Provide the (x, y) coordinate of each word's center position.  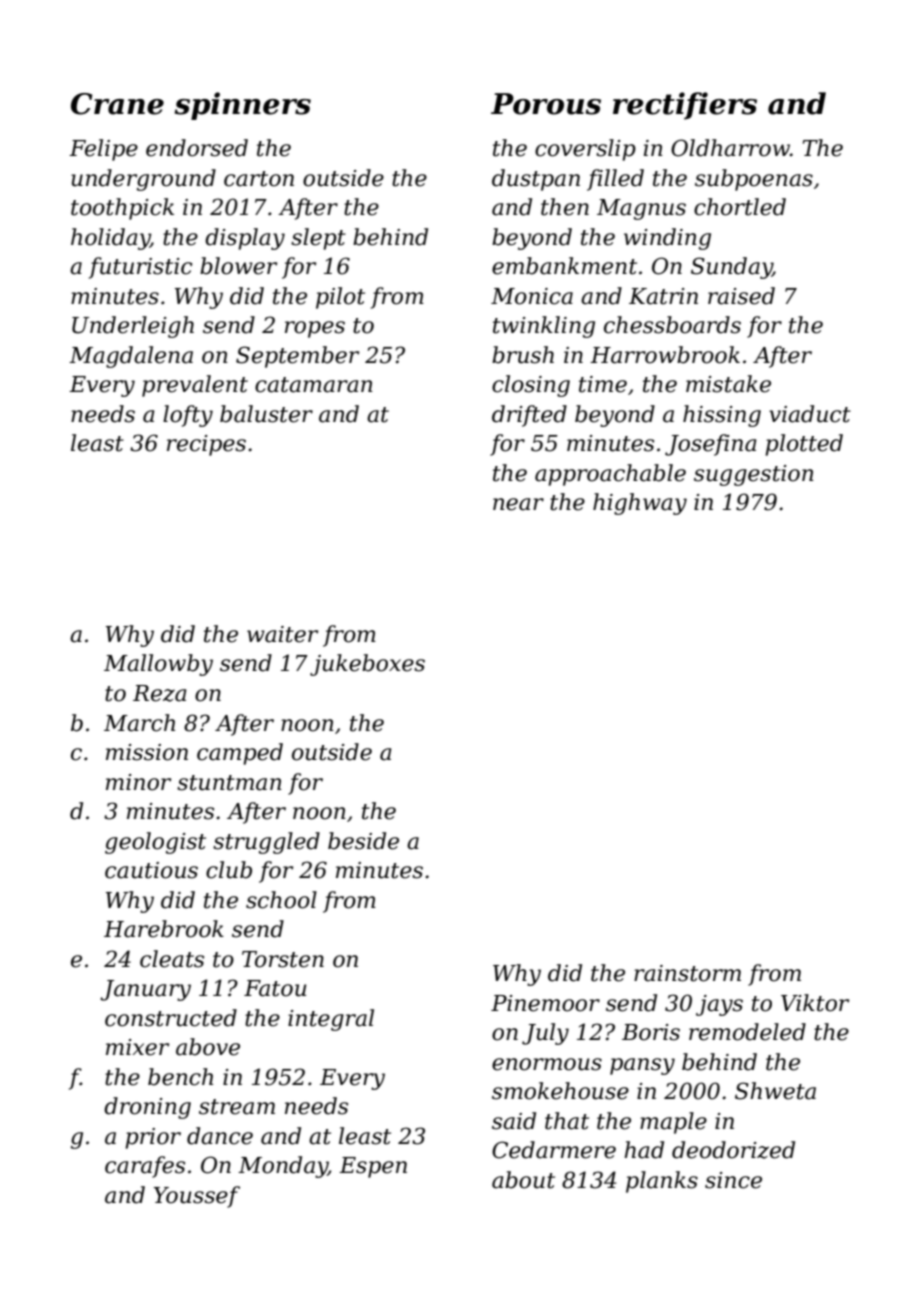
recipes (206, 445)
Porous (546, 104)
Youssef (197, 1197)
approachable (610, 475)
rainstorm (687, 973)
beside (363, 841)
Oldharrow (730, 148)
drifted (529, 416)
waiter (282, 634)
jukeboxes (367, 665)
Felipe (103, 150)
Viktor (815, 1003)
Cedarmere (554, 1150)
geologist (155, 843)
